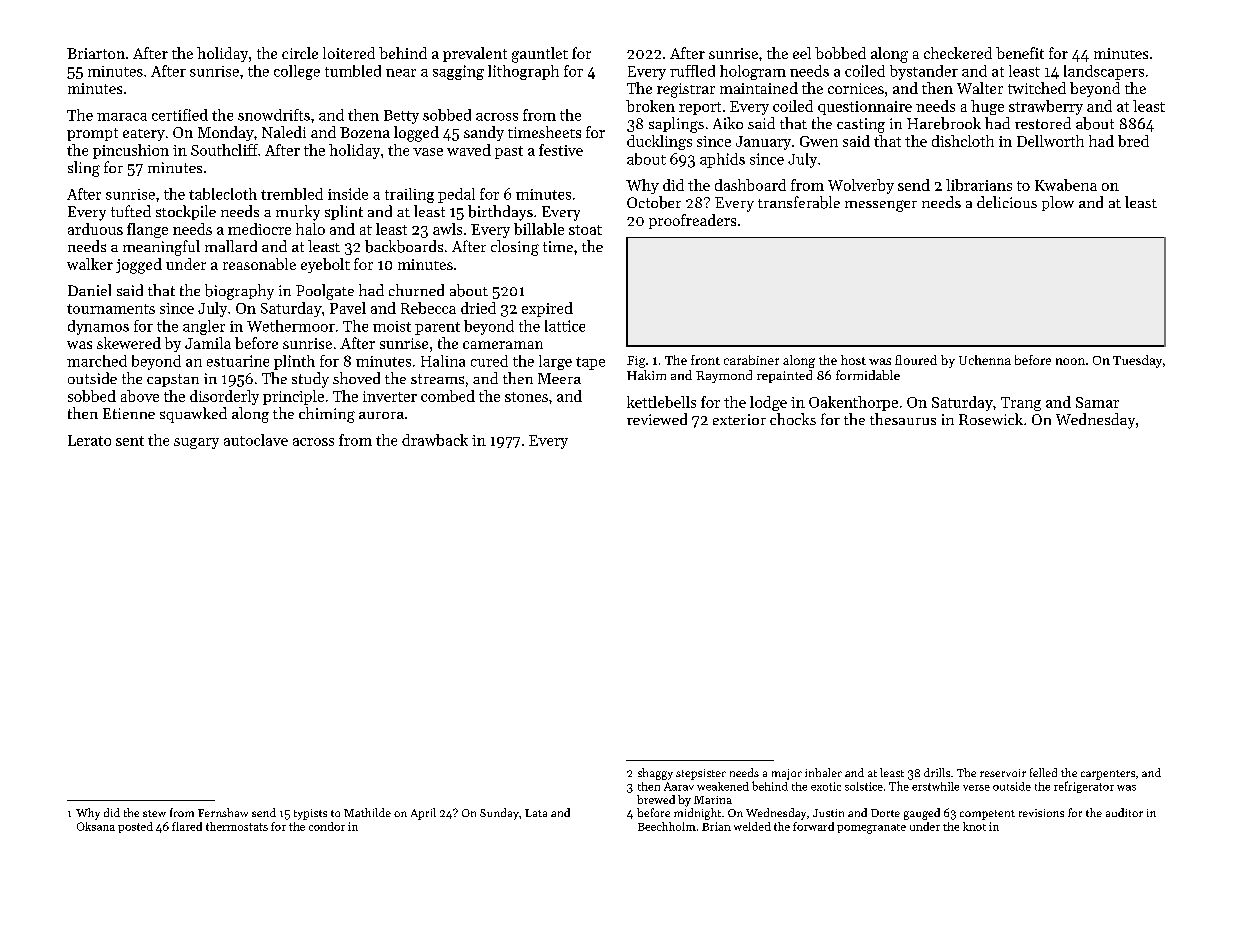  What do you see at coordinates (802, 53) in the screenshot?
I see `eel` at bounding box center [802, 53].
